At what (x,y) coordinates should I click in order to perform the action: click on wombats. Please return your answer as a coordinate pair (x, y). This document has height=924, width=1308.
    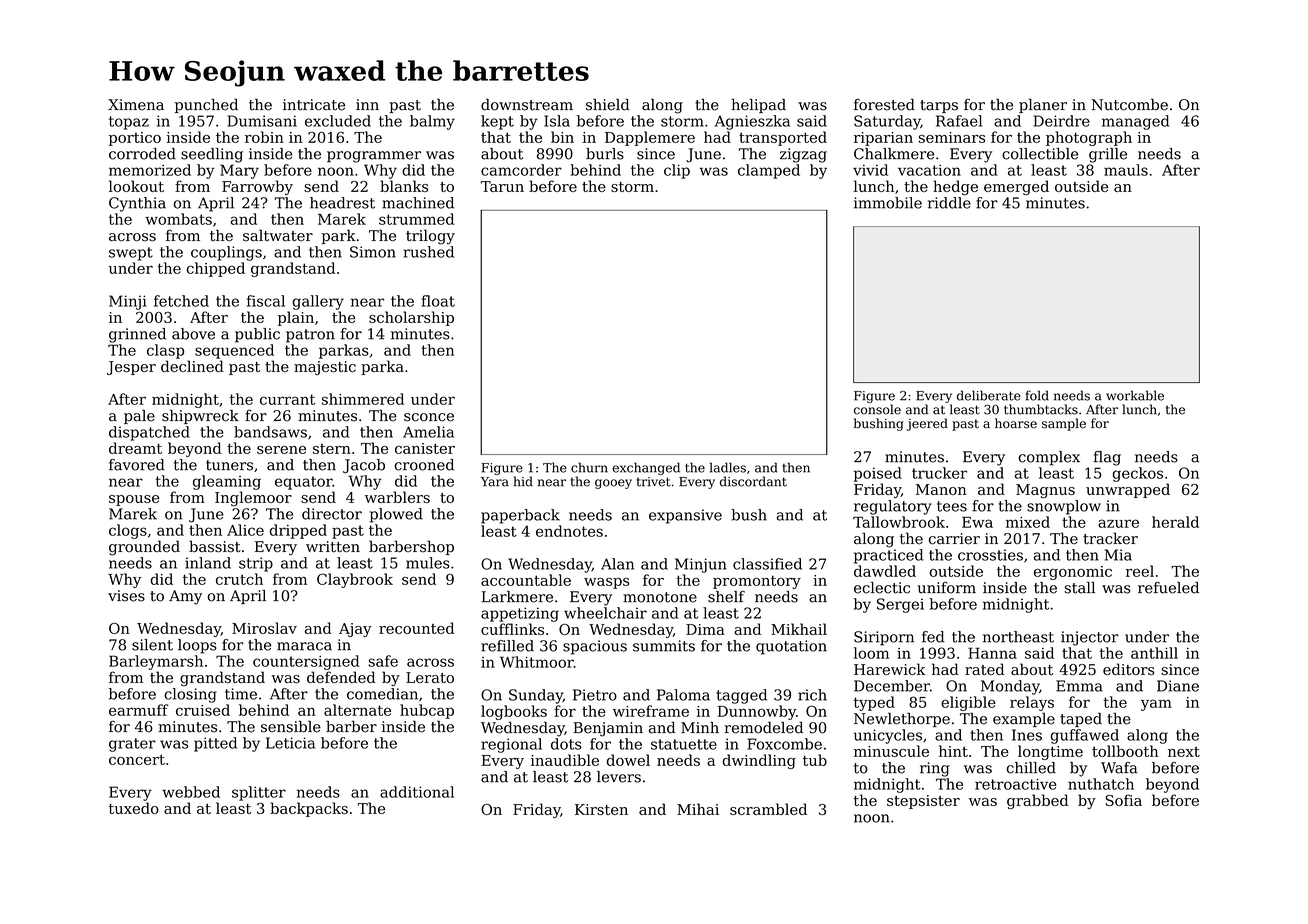
    Looking at the image, I should click on (178, 219).
